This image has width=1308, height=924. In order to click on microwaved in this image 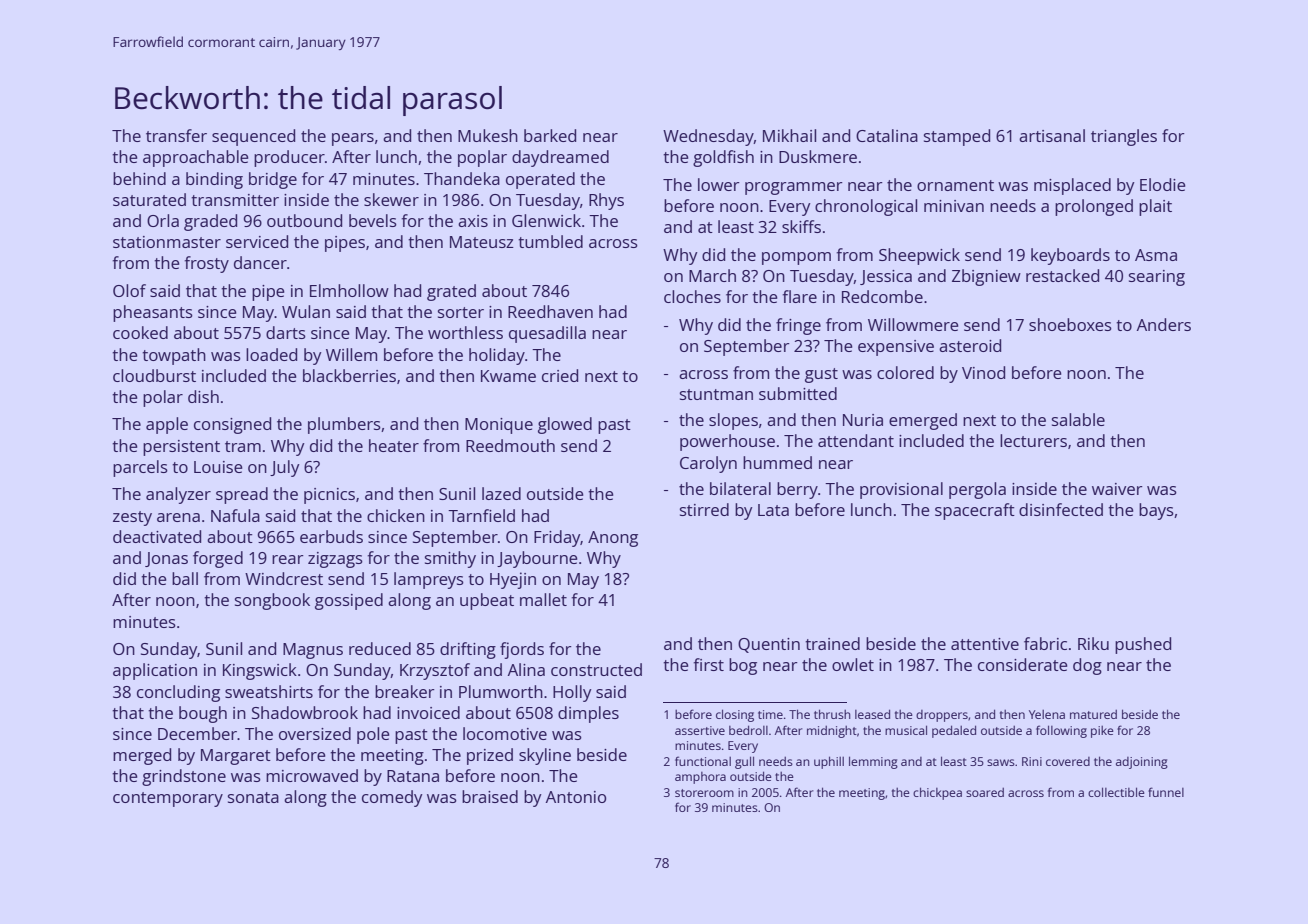, I will do `click(312, 775)`.
